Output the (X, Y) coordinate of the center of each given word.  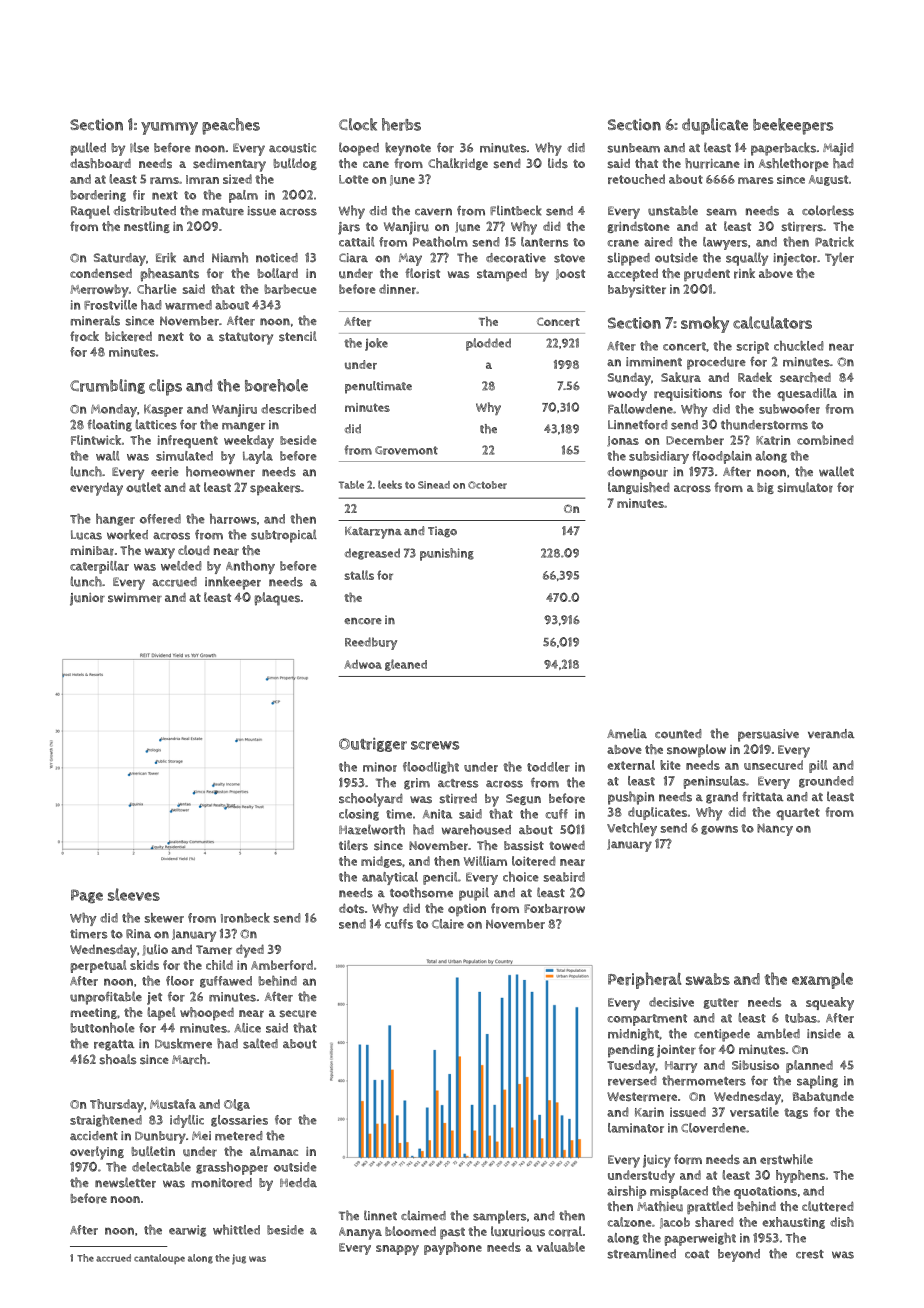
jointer (676, 1051)
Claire (448, 924)
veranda (831, 734)
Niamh (230, 257)
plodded (488, 344)
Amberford (282, 965)
